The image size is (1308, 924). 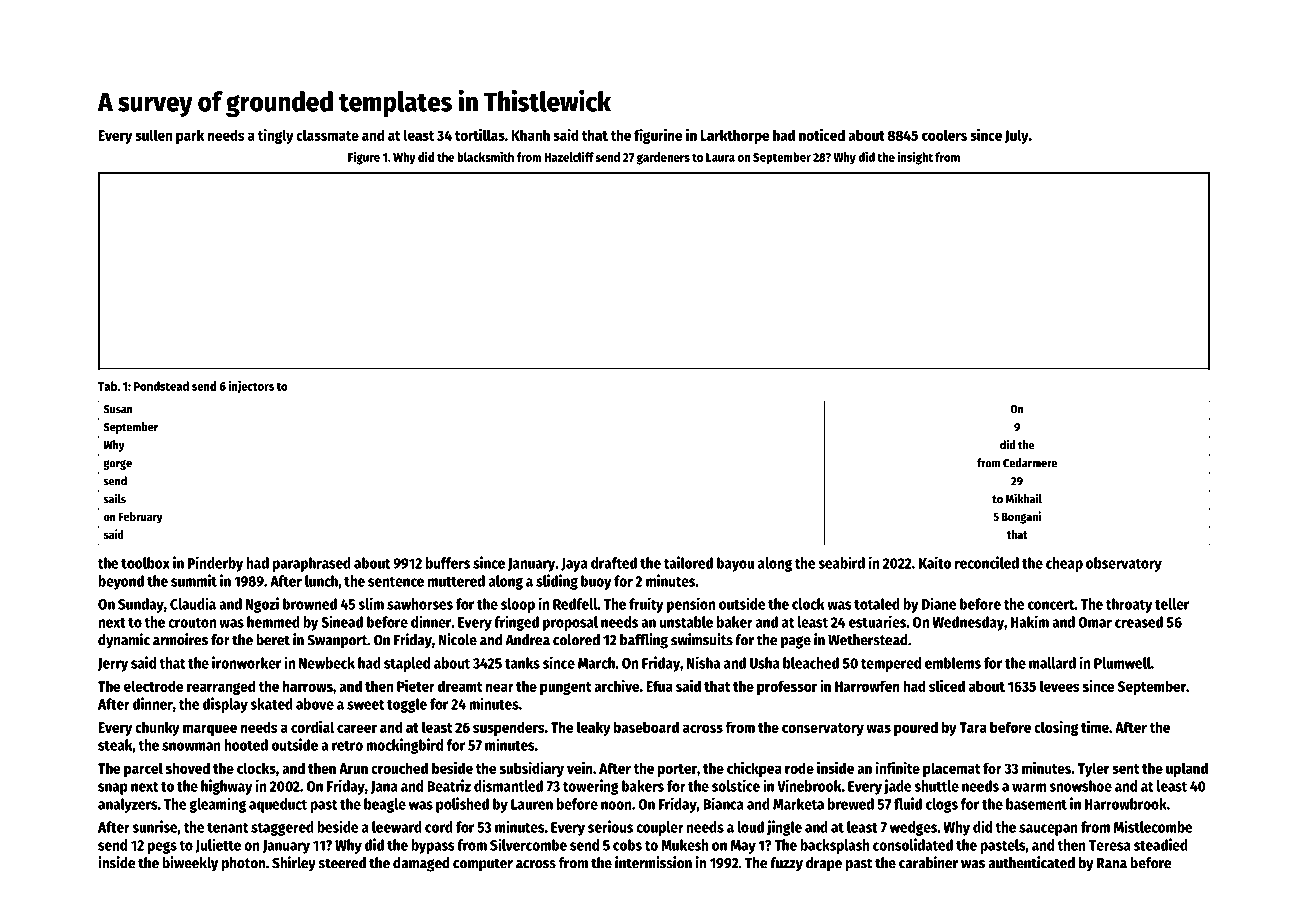 I want to click on biweekly, so click(x=190, y=864).
